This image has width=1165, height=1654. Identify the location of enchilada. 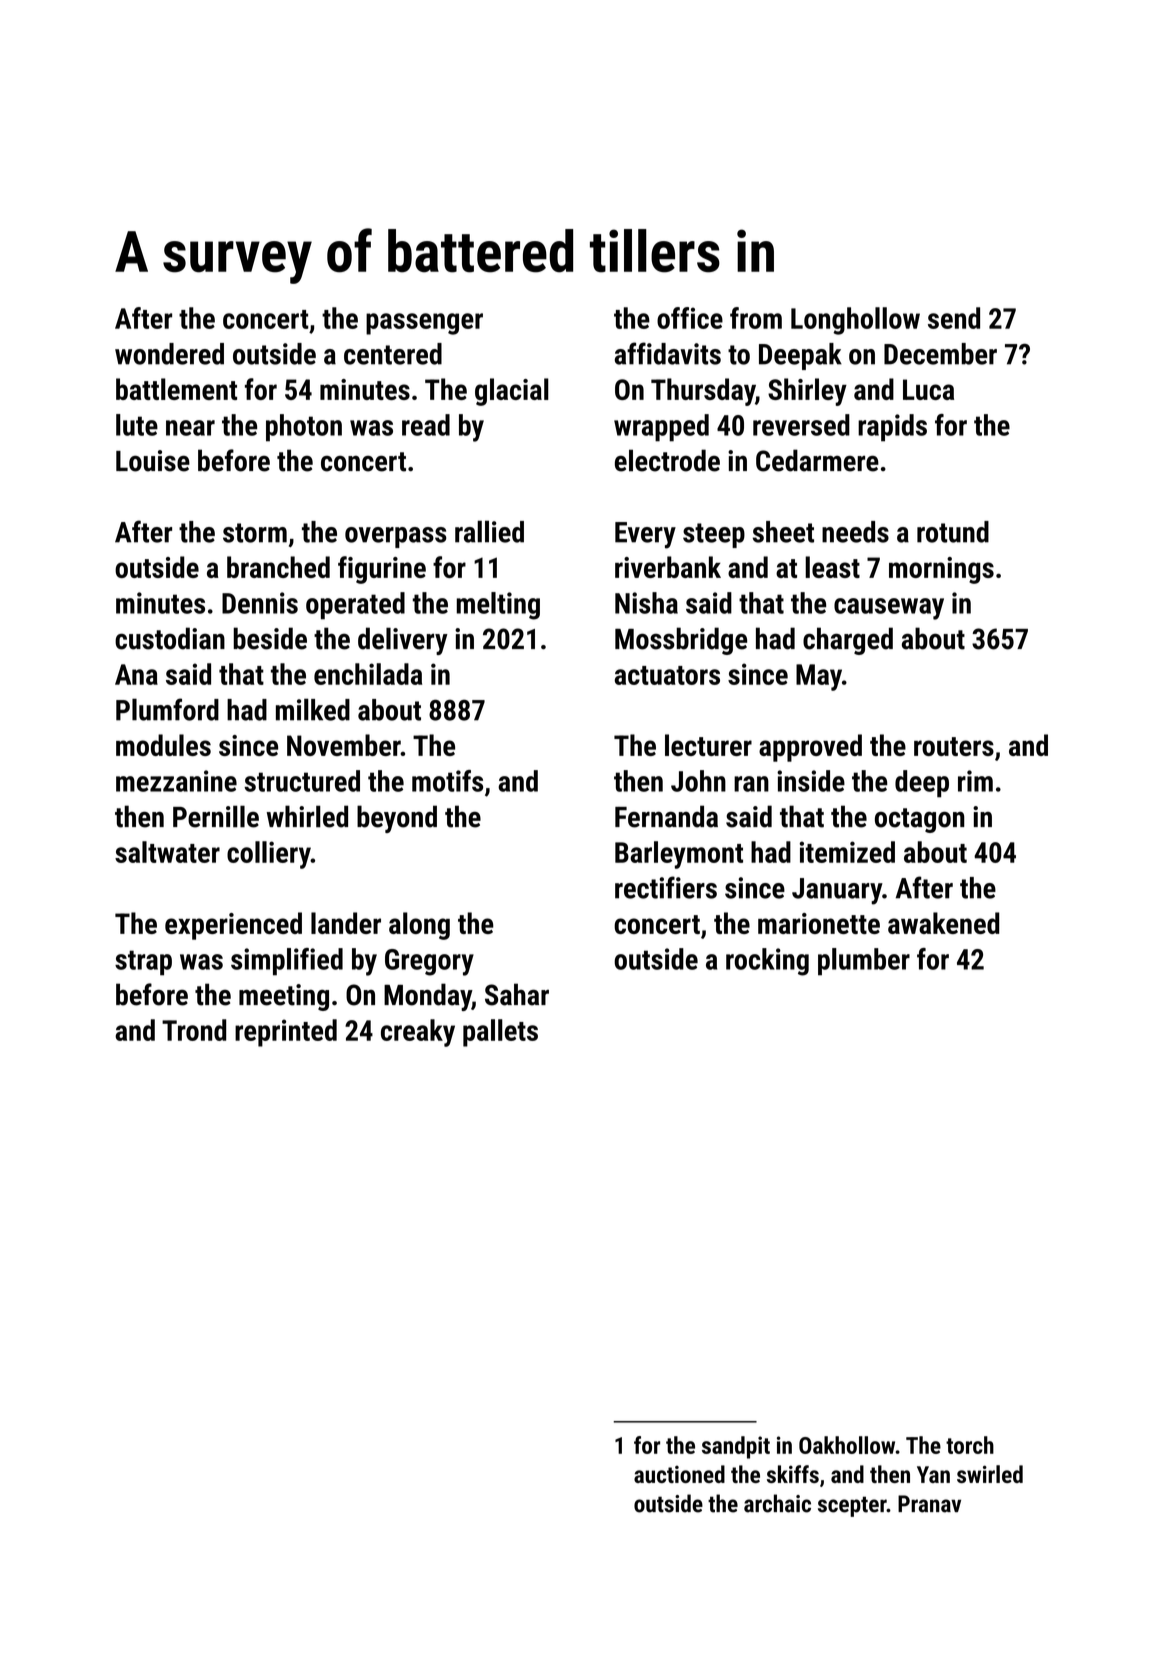
(368, 674).
